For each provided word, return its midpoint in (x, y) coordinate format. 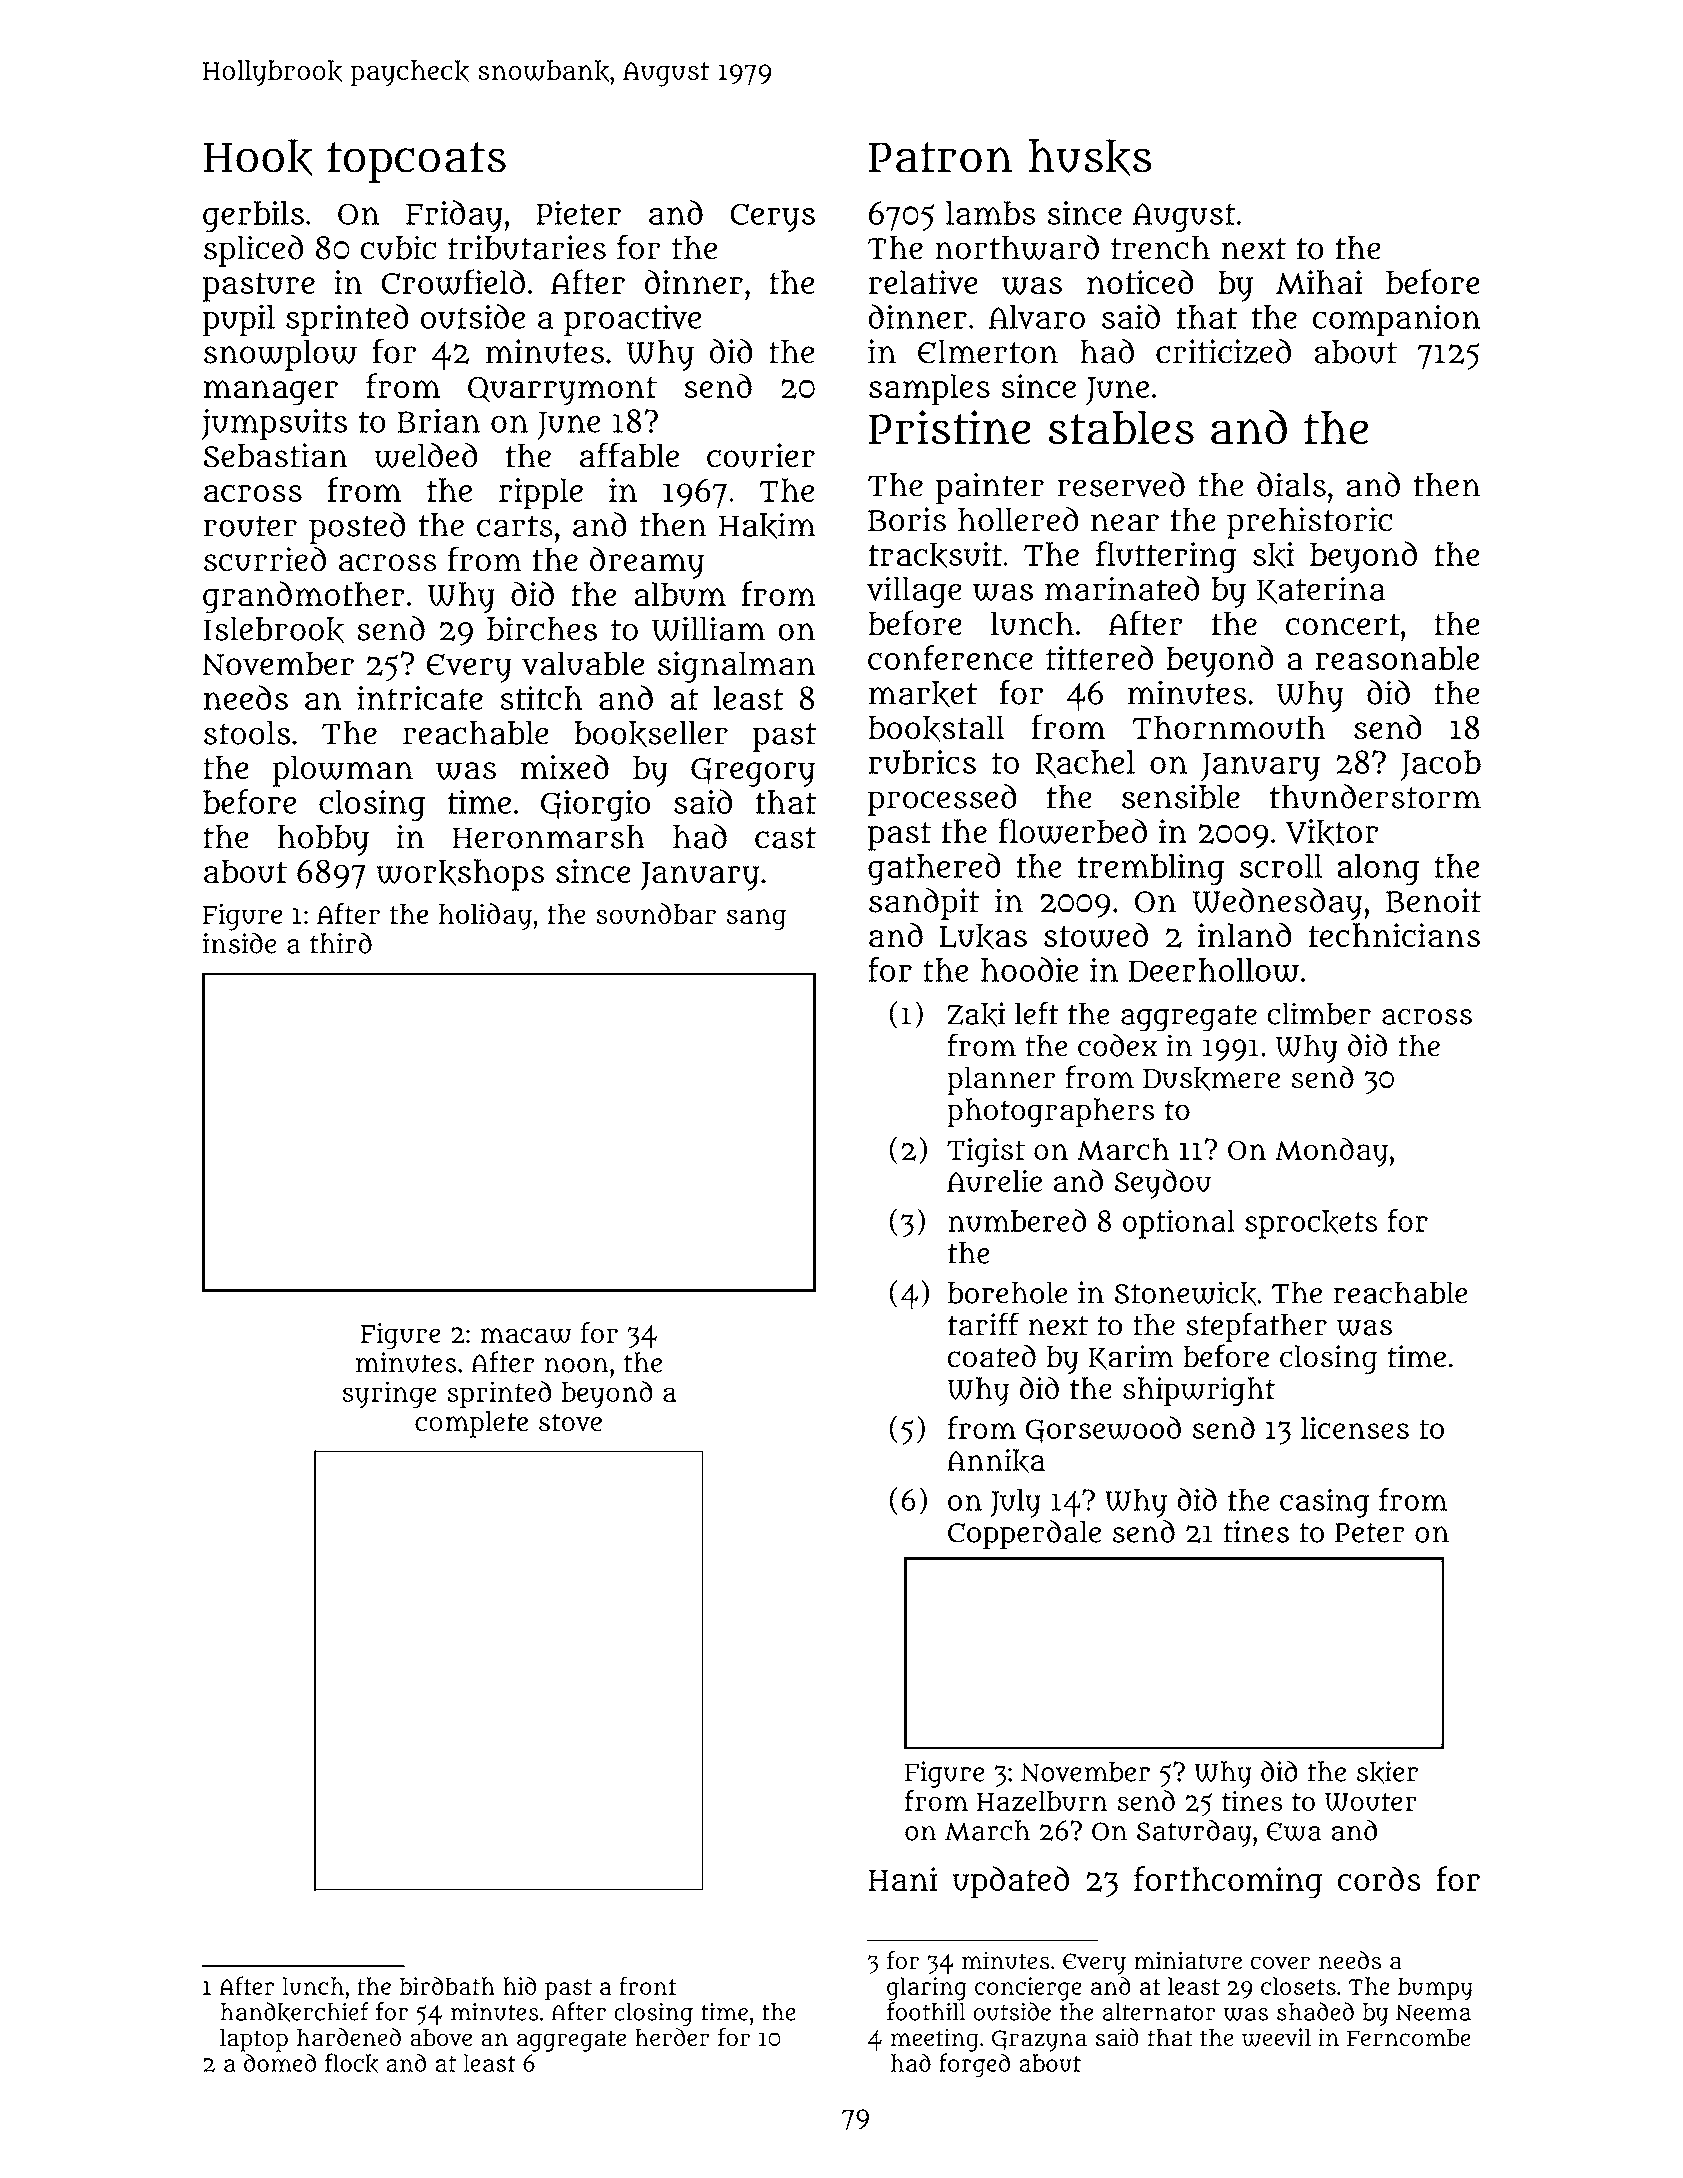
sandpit (924, 904)
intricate (420, 698)
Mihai (1319, 282)
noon (576, 1365)
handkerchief (295, 2012)
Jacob (1440, 765)
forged (974, 2065)
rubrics (922, 761)
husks (1090, 157)
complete (471, 1424)
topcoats (416, 162)
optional (1179, 1224)
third (341, 943)
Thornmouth (1229, 727)
